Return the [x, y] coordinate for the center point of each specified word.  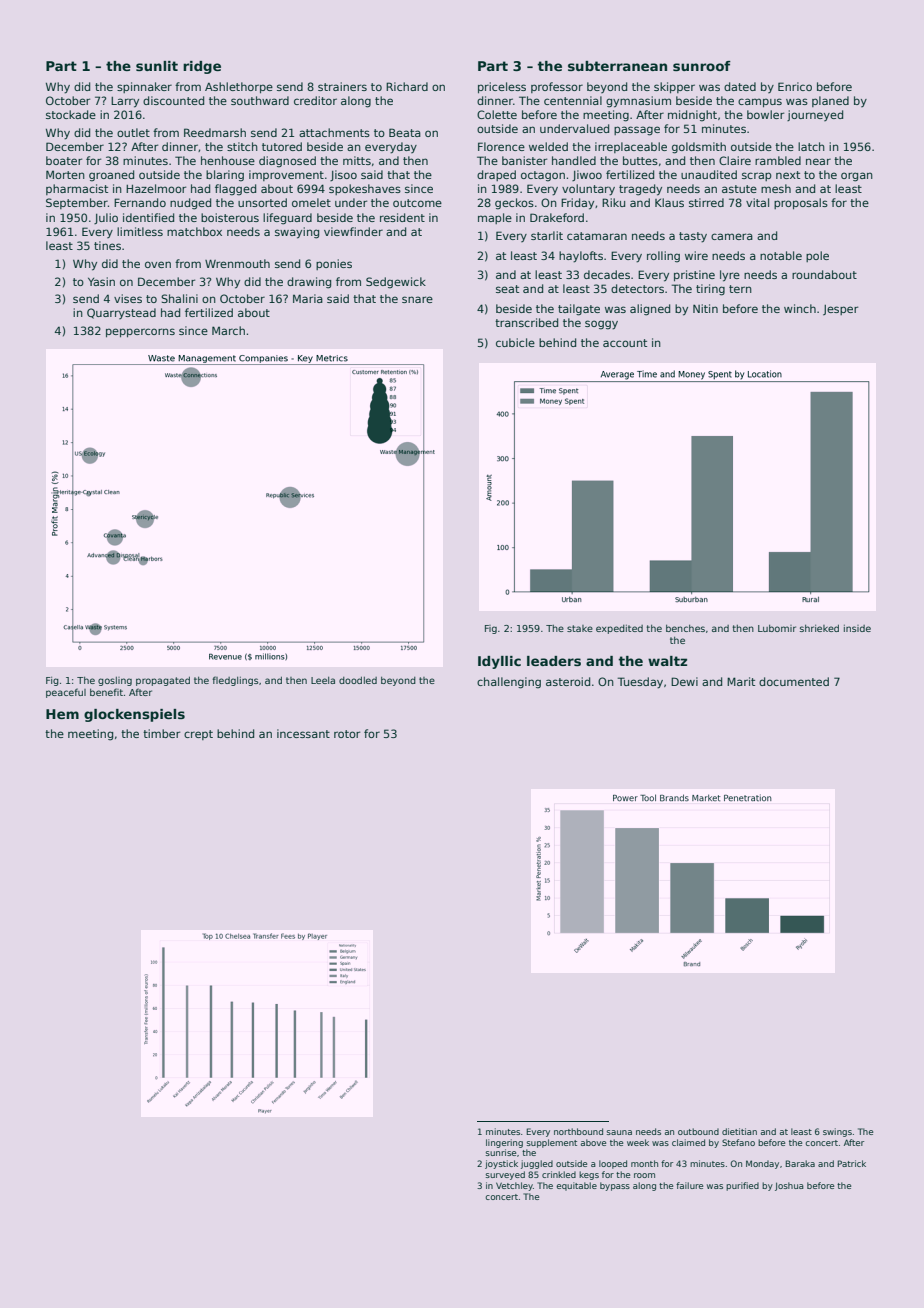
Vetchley [514, 1186]
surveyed [505, 1175]
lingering [504, 1143]
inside [857, 628]
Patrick [851, 1163]
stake [580, 628]
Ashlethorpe [239, 87]
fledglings [235, 681]
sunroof [702, 66]
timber [161, 733]
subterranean [617, 66]
